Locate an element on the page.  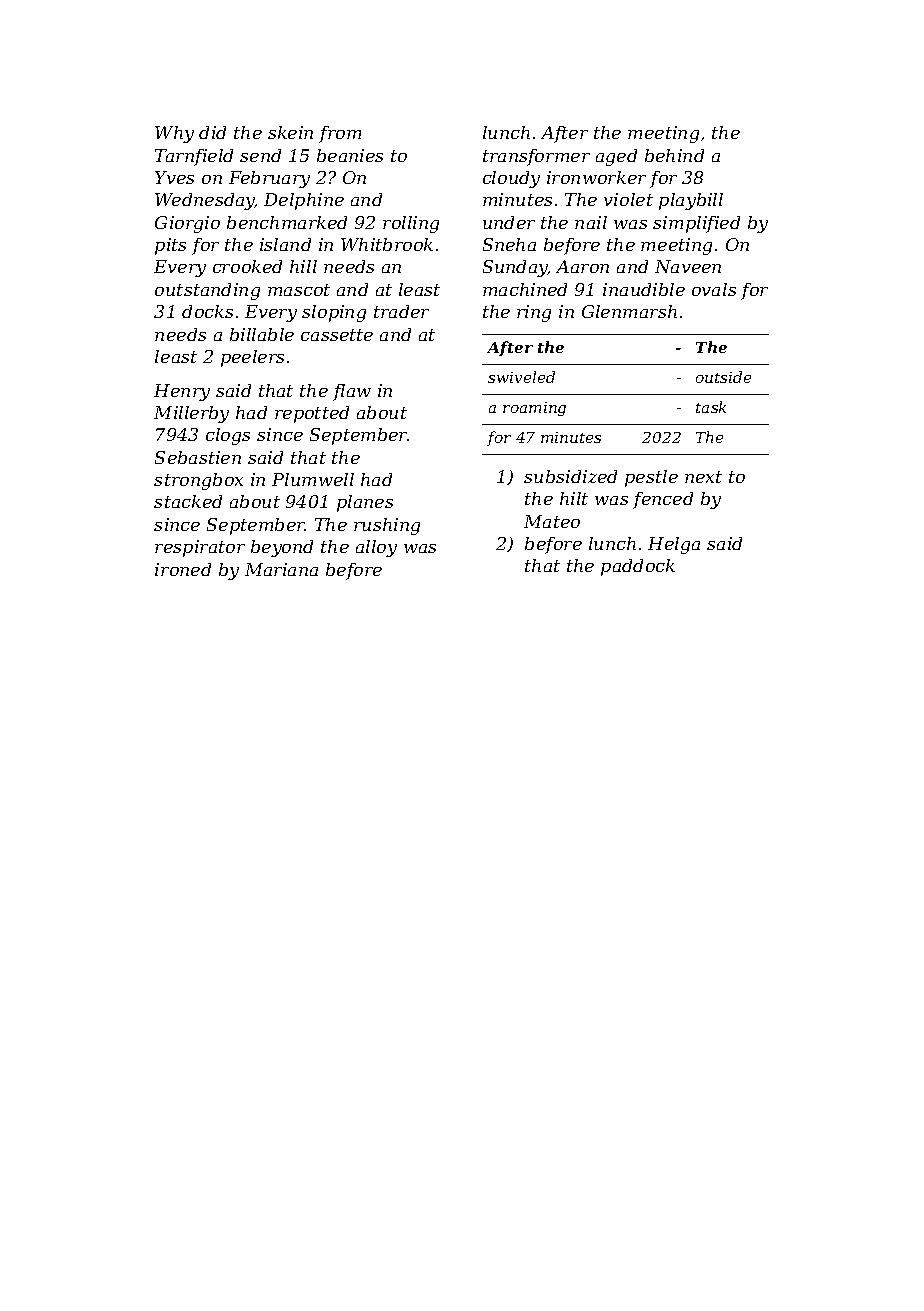
respirator is located at coordinates (200, 548).
